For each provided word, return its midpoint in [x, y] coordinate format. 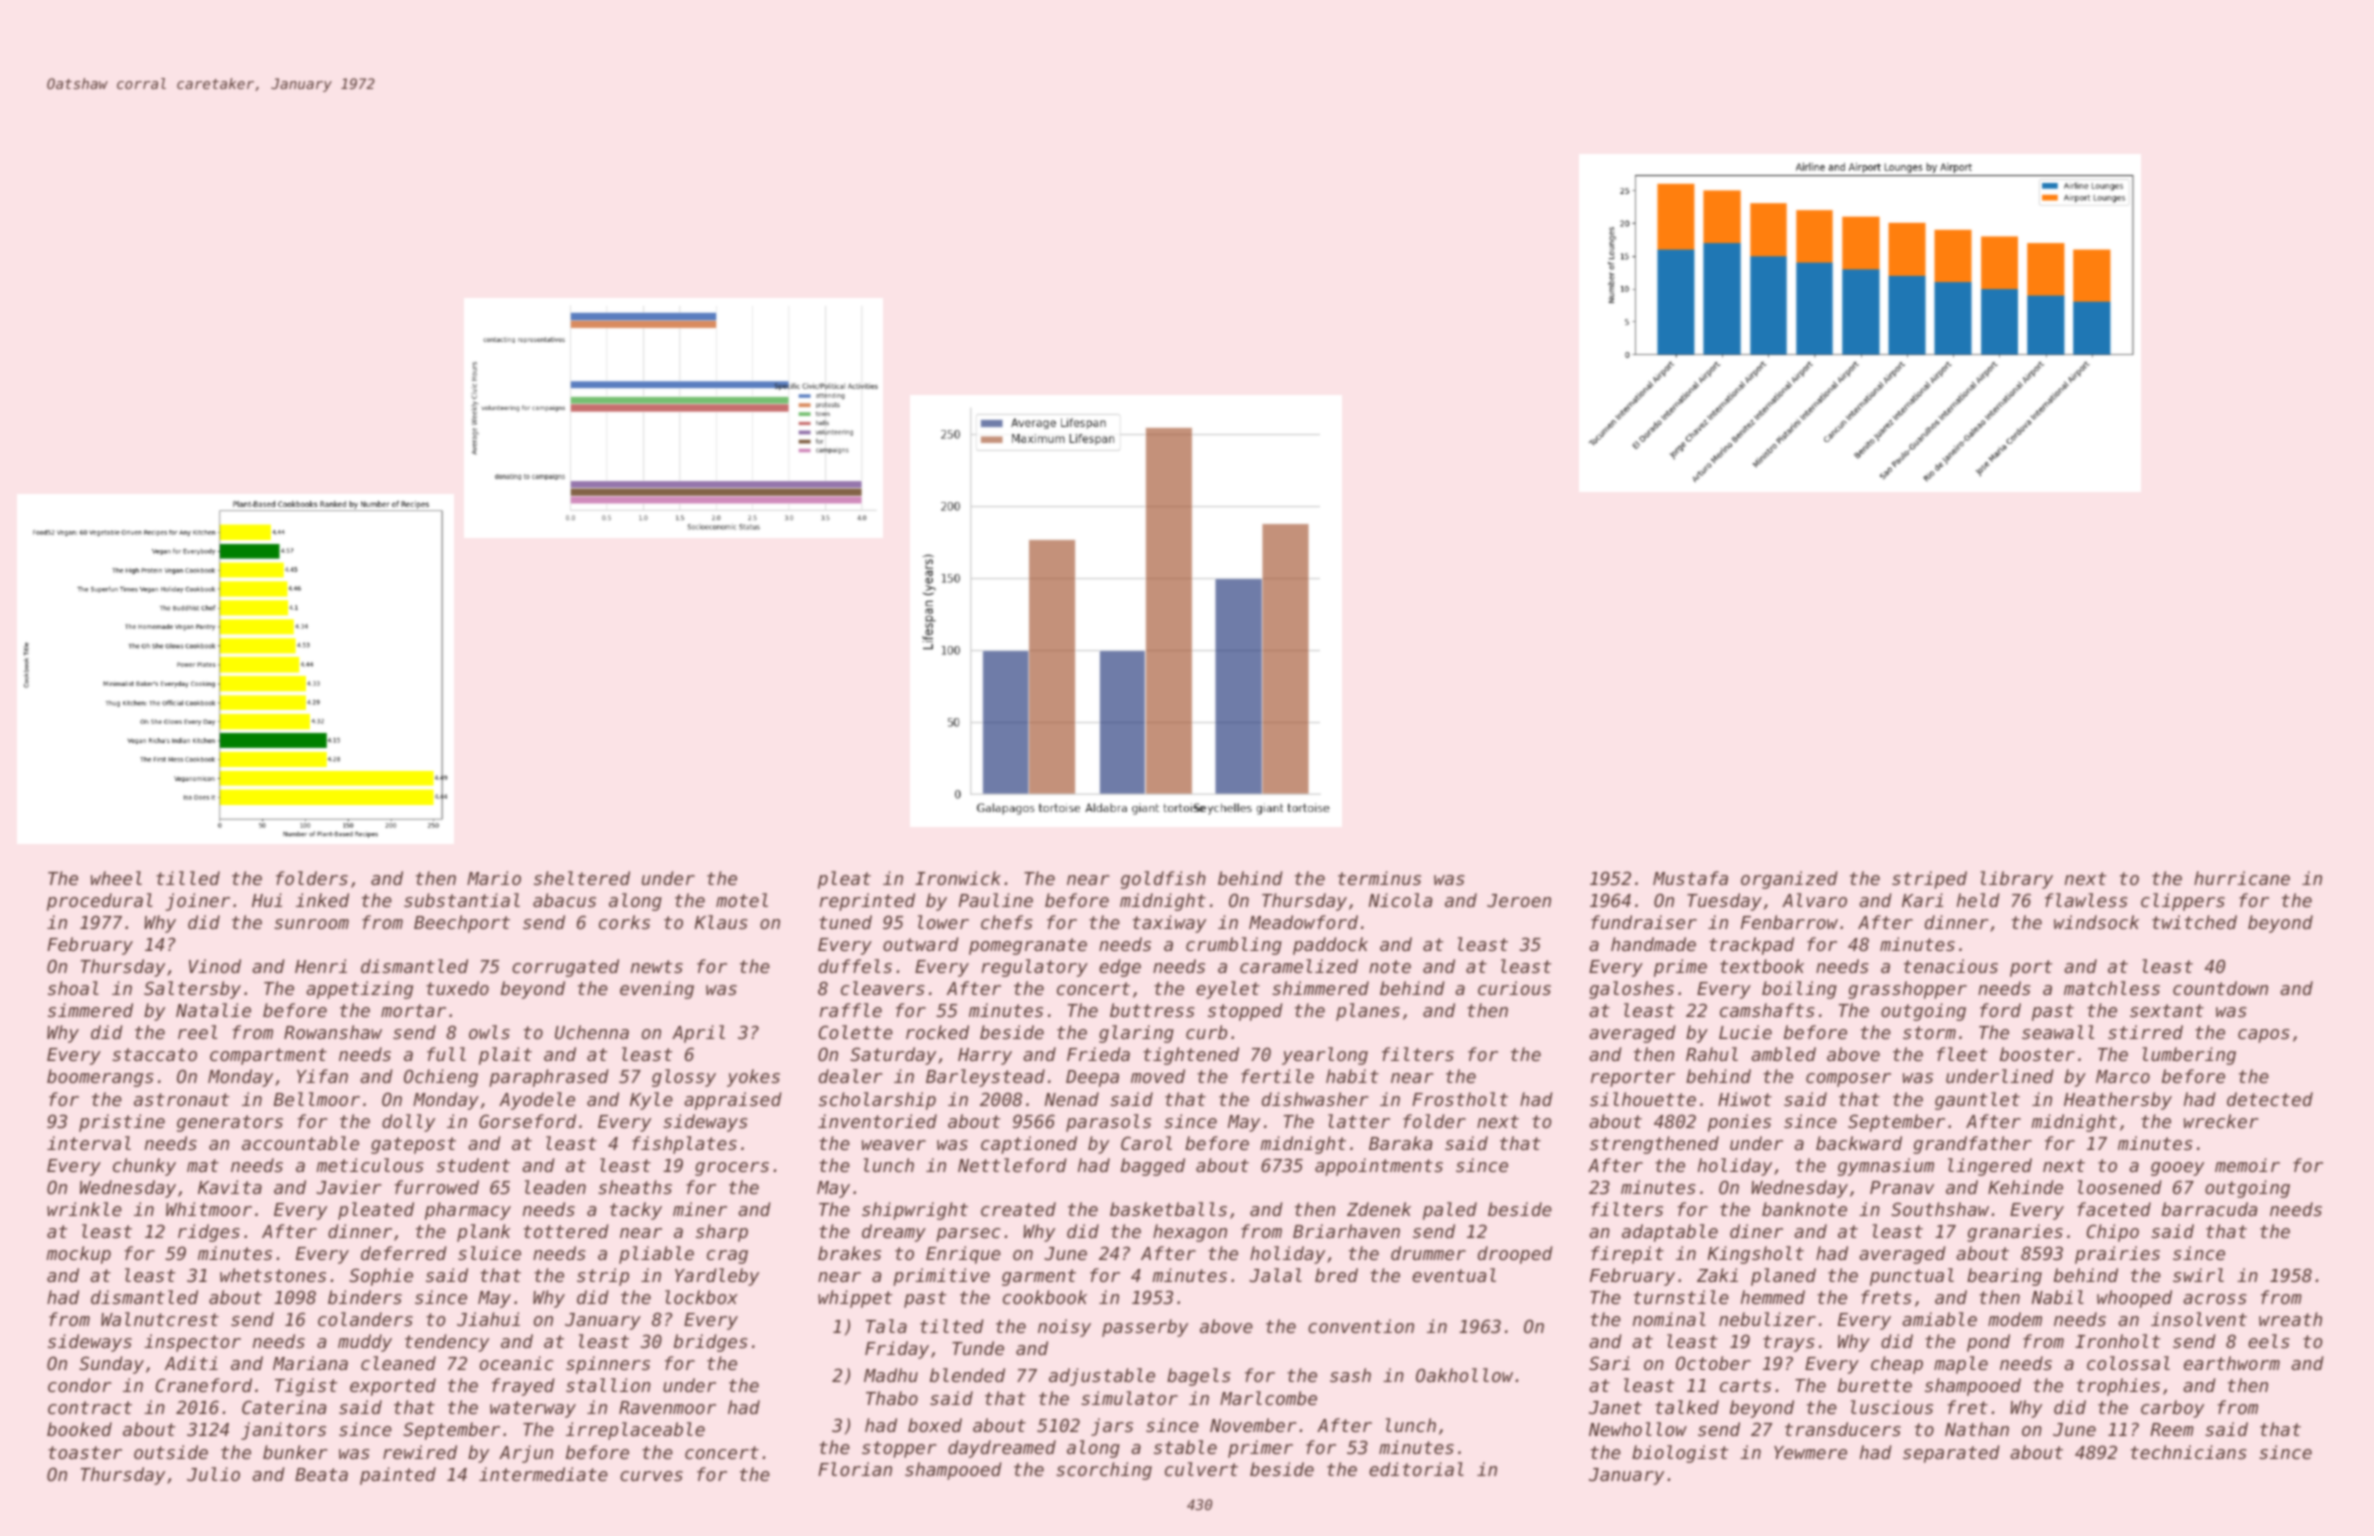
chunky [144, 1167]
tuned [845, 922]
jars [1112, 1427]
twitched [2194, 922]
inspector [192, 1343]
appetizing [359, 990]
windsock [2096, 922]
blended [967, 1375]
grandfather [1972, 1145]
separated [1951, 1454]
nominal [1669, 1319]
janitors [283, 1431]
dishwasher [1315, 1099]
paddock [1330, 946]
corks [624, 922]
